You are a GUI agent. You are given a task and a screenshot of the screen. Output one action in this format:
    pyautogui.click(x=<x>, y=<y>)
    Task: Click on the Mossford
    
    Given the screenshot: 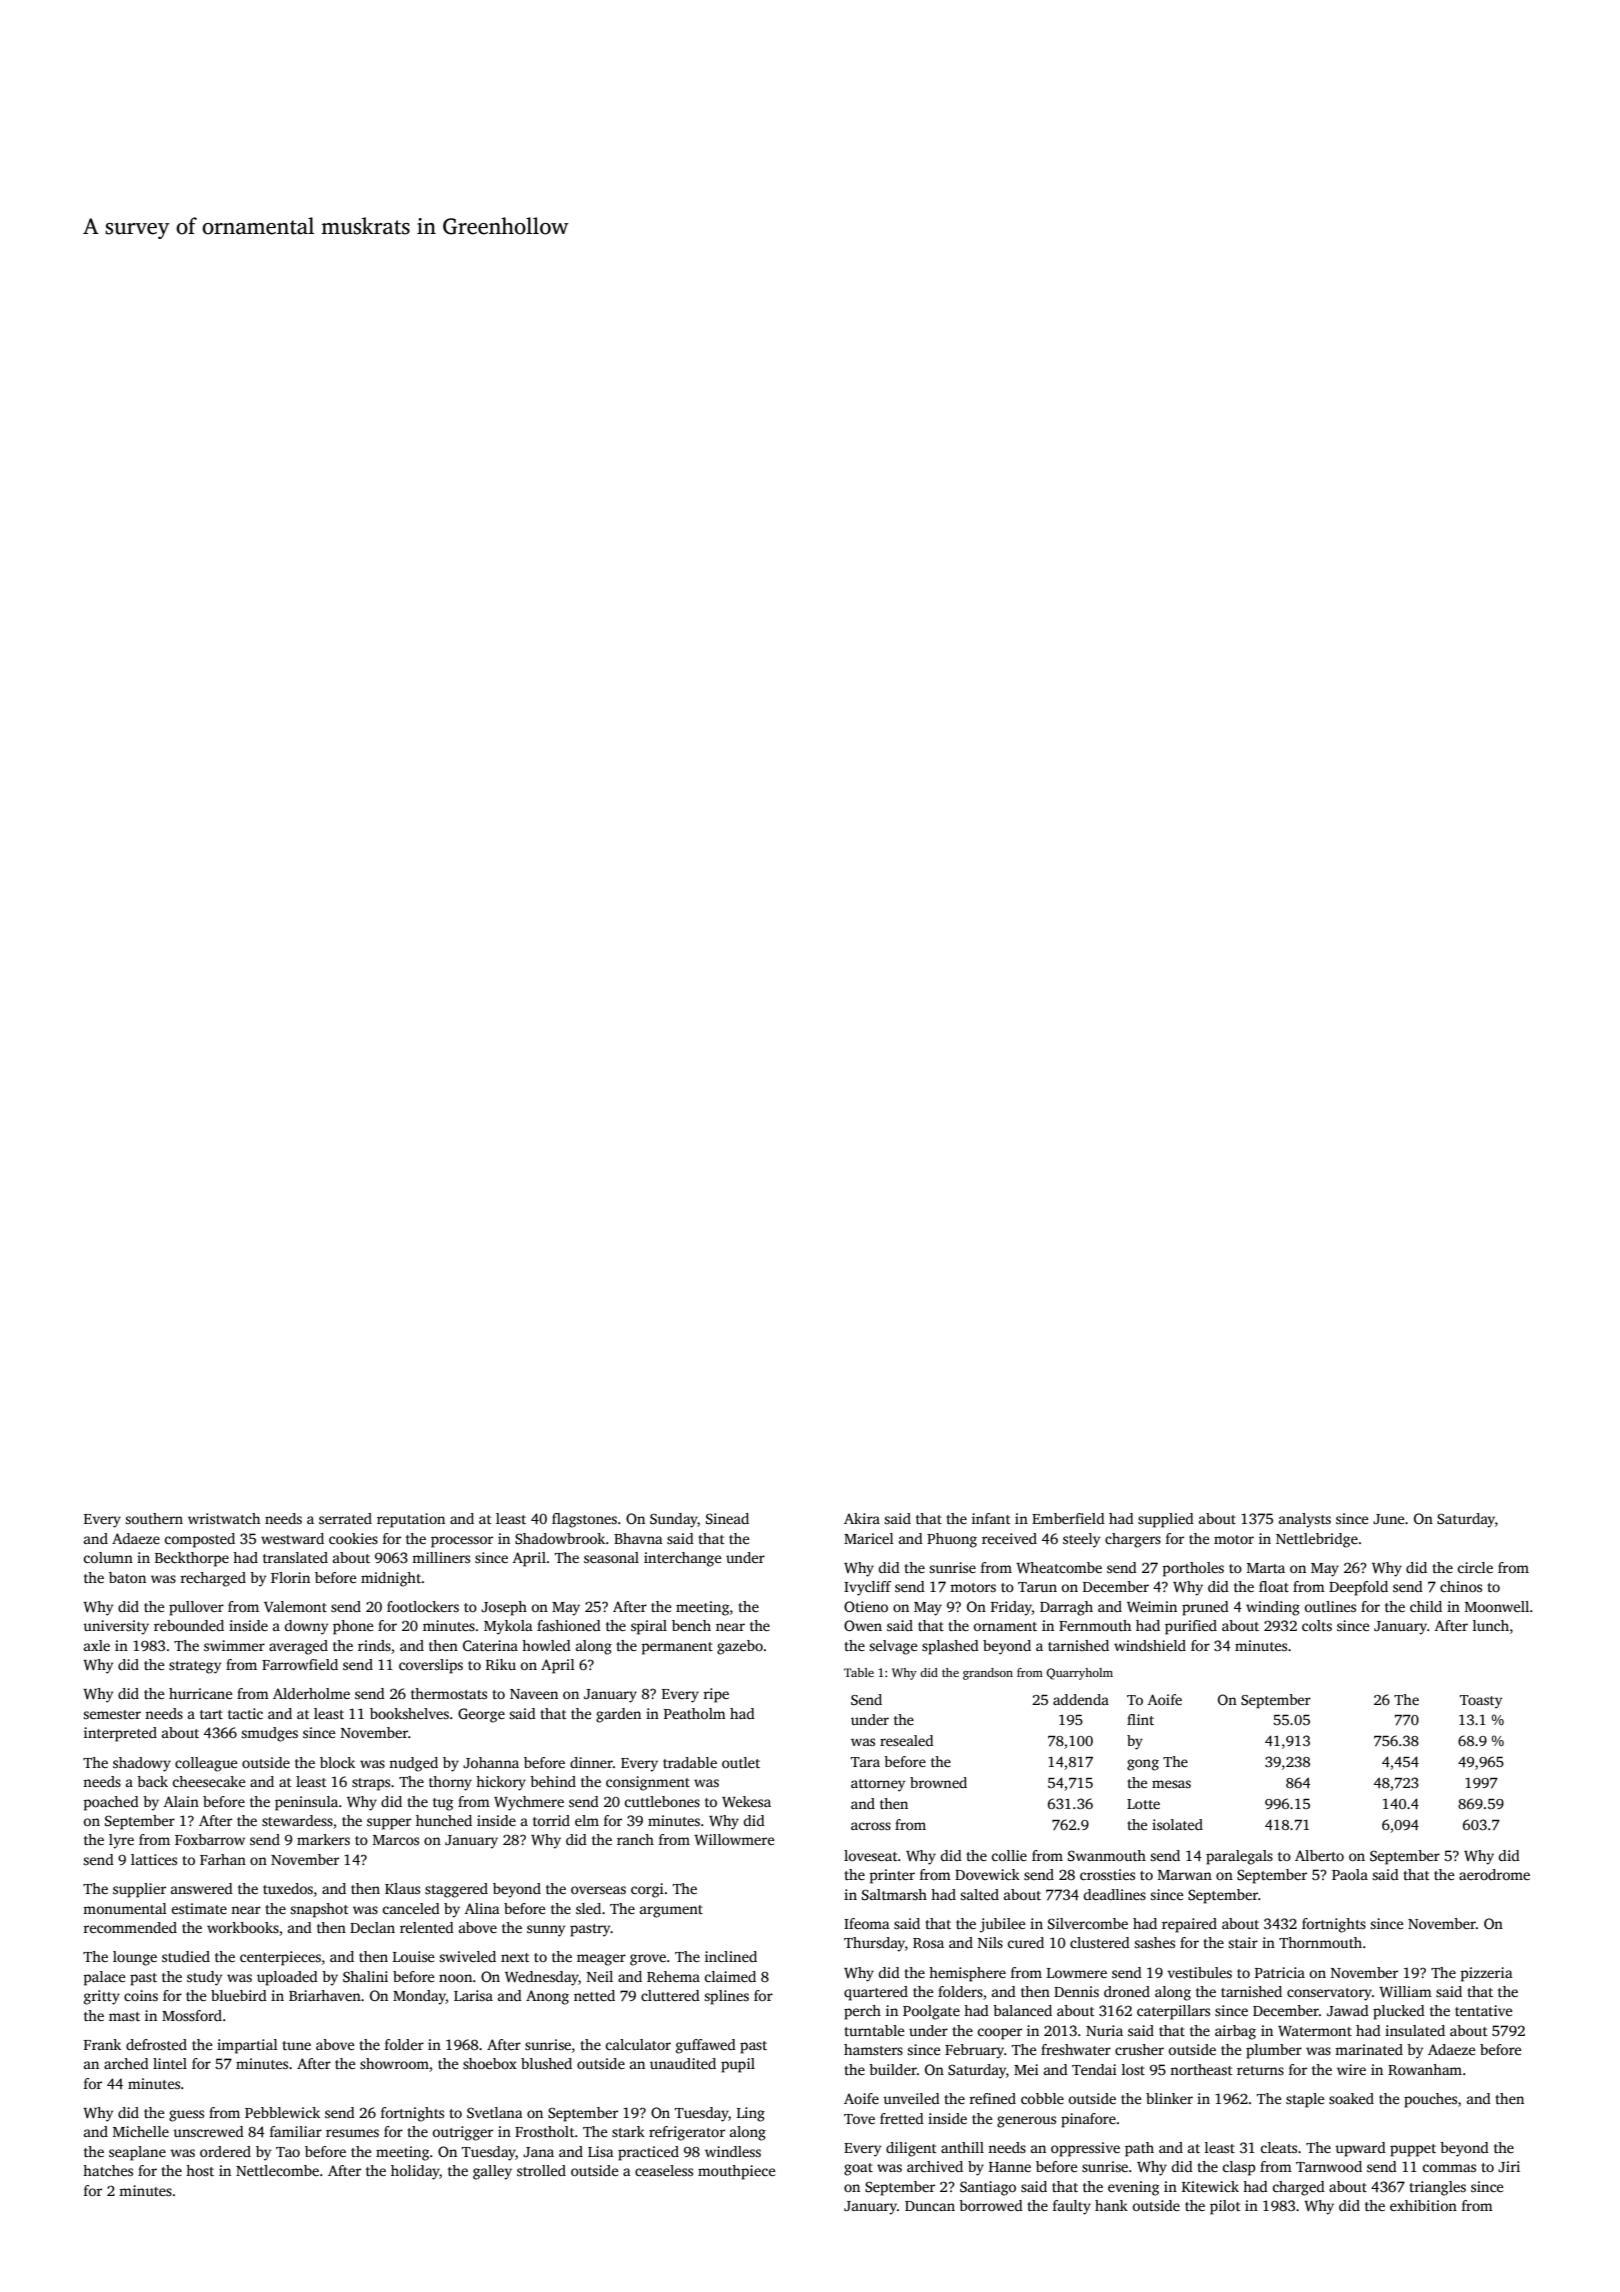 What is the action you would take?
    pyautogui.click(x=192, y=2015)
